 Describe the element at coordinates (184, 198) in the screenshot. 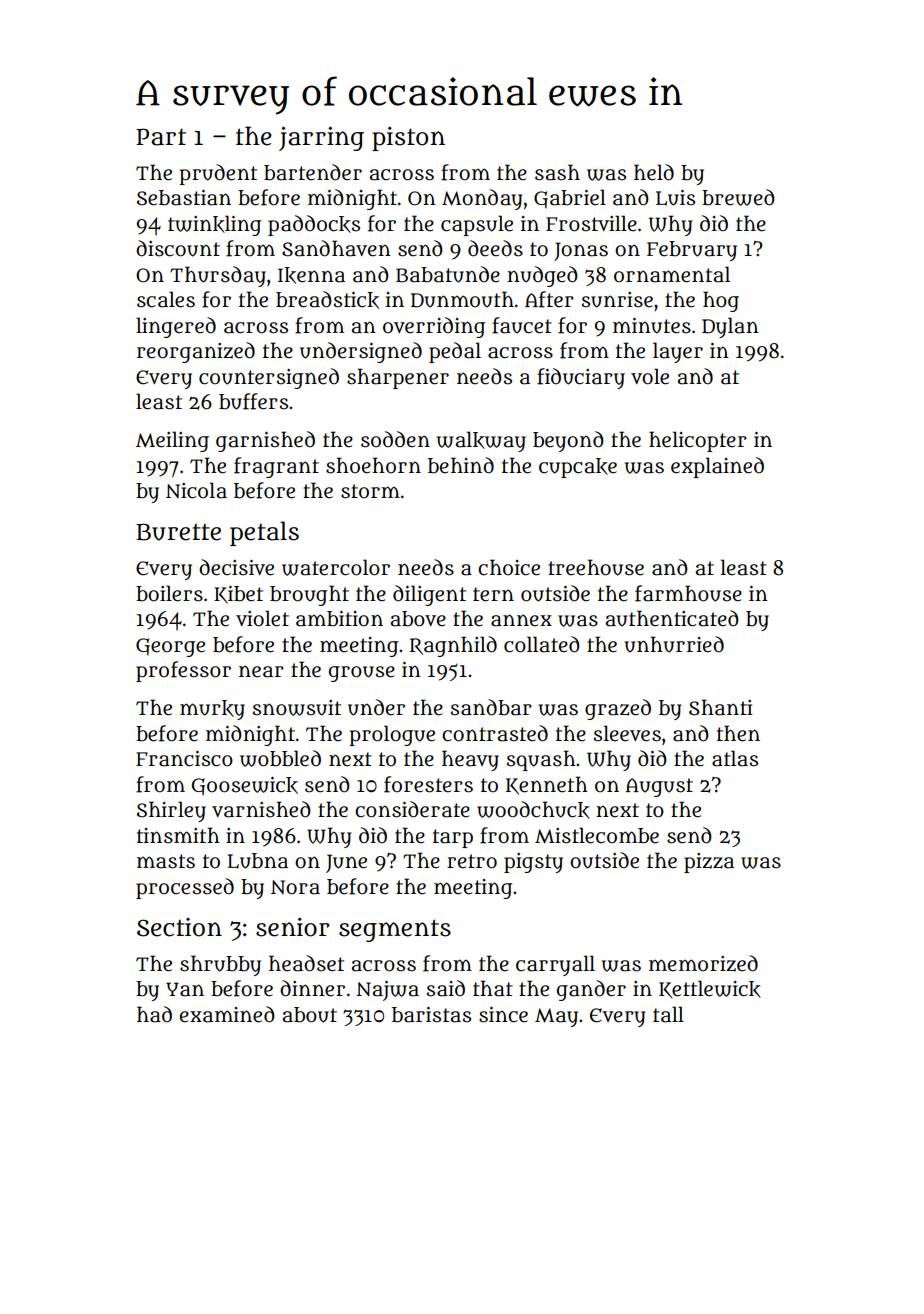

I see `Sebastian` at that location.
